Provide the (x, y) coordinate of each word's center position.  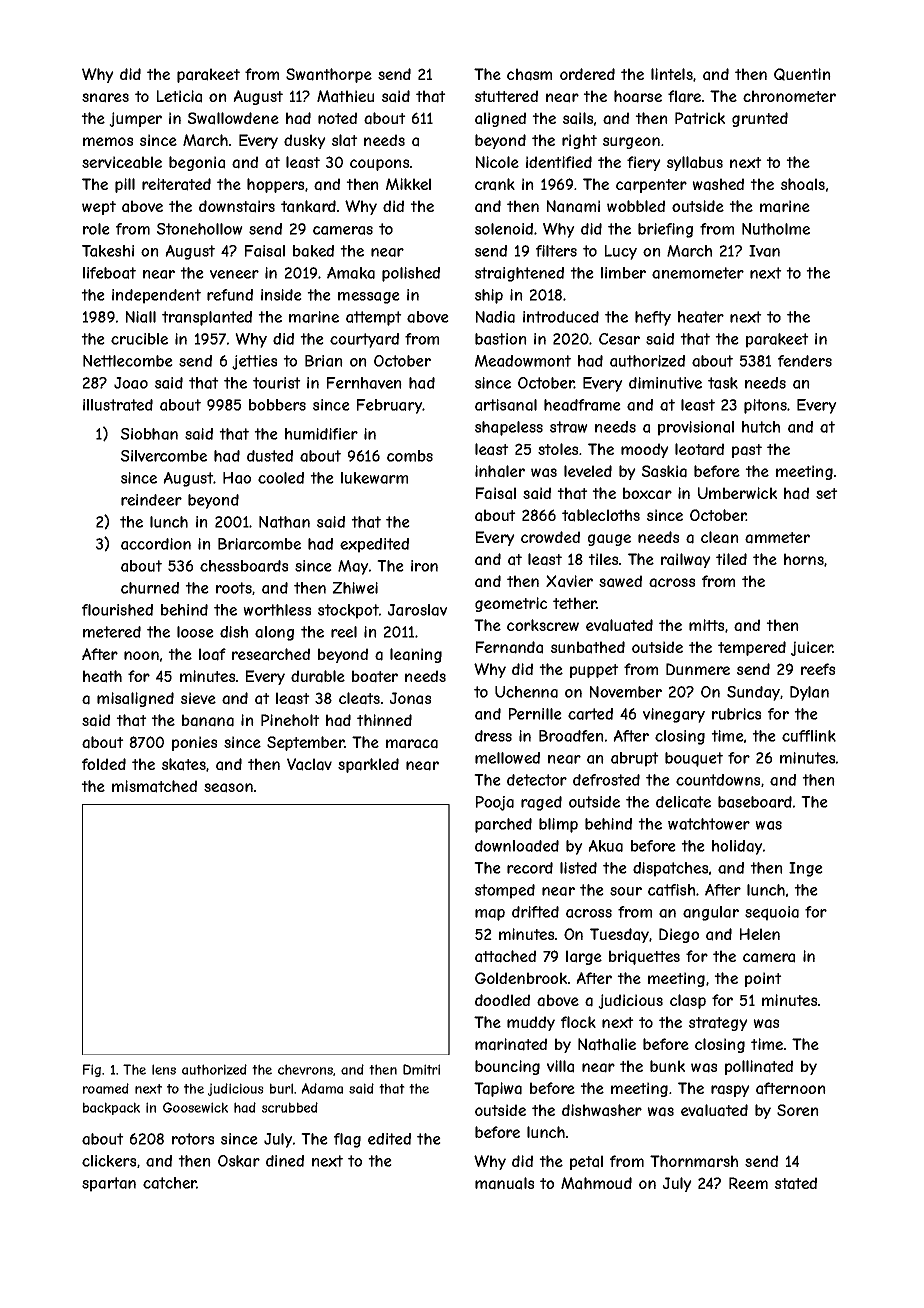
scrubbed (290, 1107)
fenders (805, 361)
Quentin (802, 74)
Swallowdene (233, 118)
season (228, 788)
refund (230, 295)
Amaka (351, 273)
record (530, 868)
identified (559, 162)
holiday (737, 847)
